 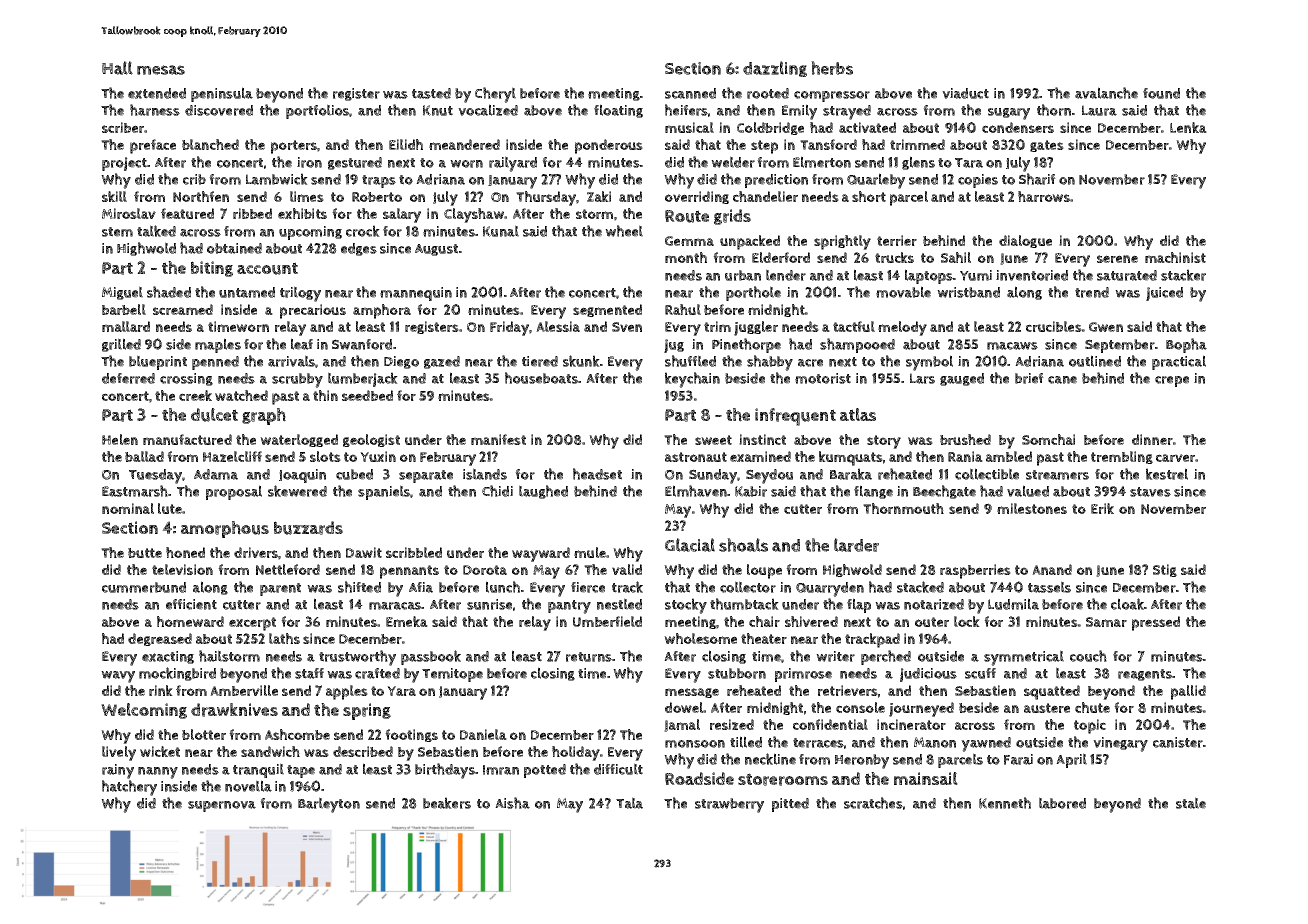 What do you see at coordinates (158, 362) in the page?
I see `blueprint` at bounding box center [158, 362].
